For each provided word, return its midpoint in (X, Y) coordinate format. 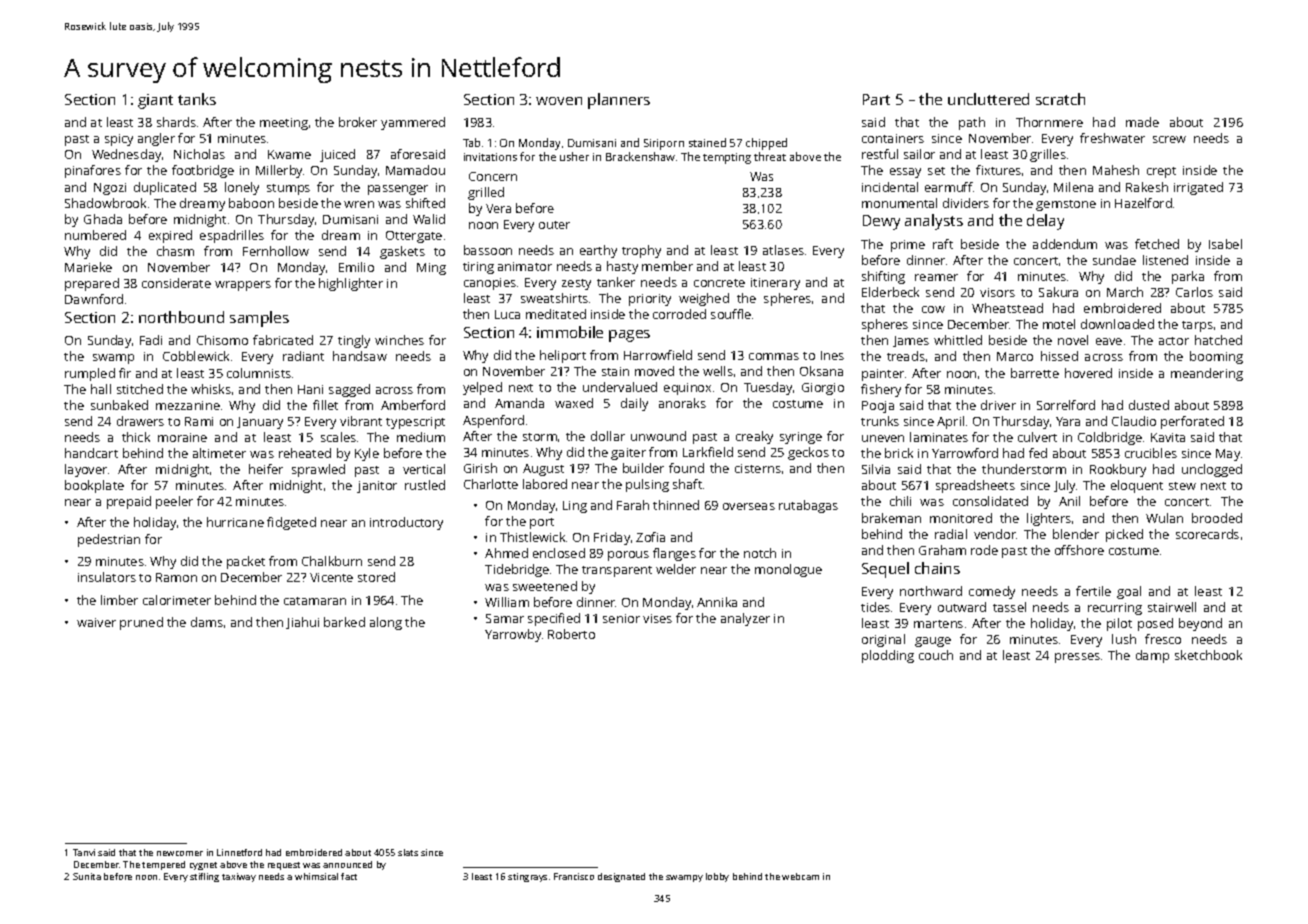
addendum (1065, 244)
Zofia (650, 537)
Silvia (876, 469)
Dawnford (94, 299)
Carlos (1194, 292)
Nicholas (199, 154)
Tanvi (84, 852)
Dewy (881, 222)
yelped (482, 388)
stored (376, 577)
